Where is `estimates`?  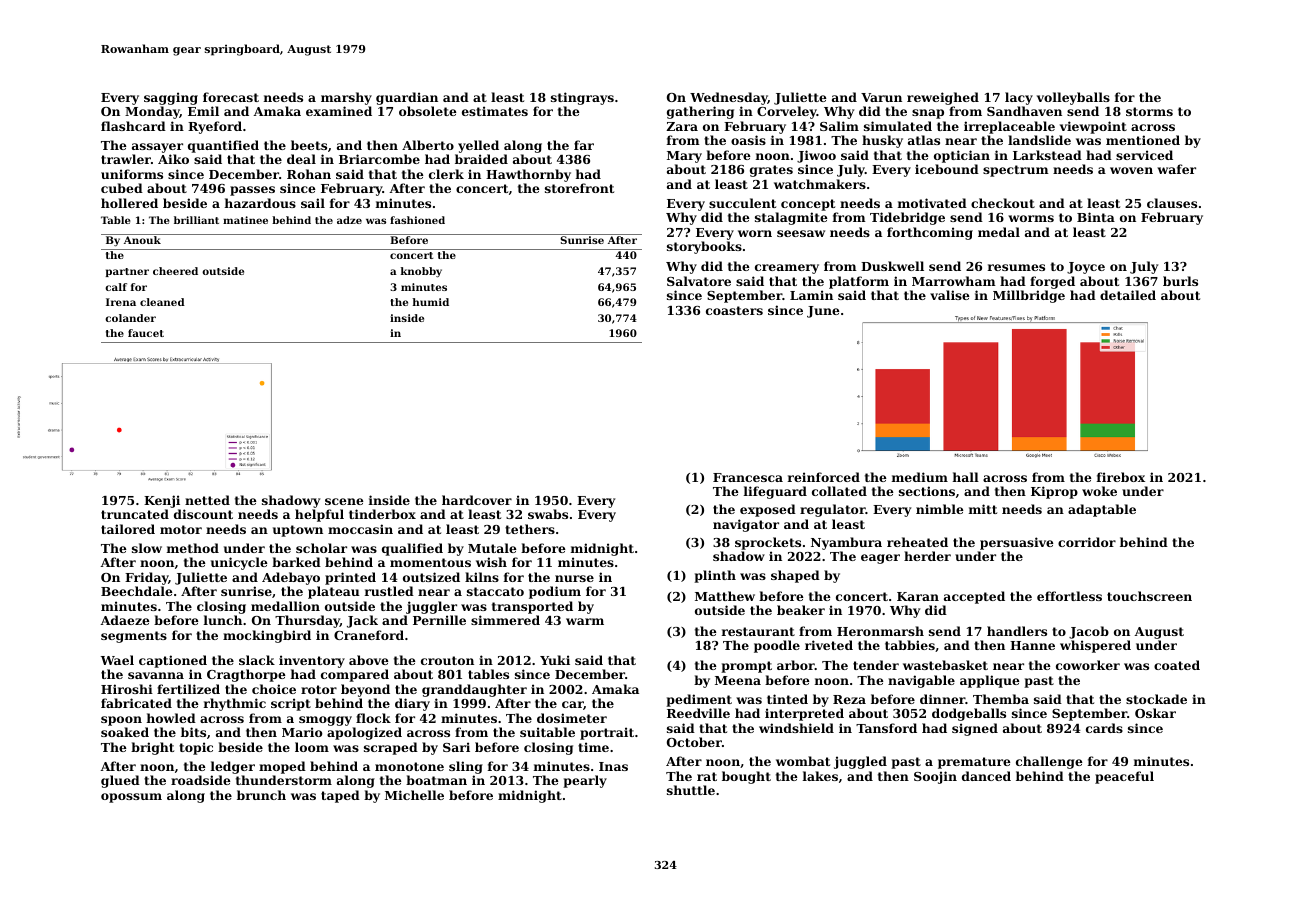
estimates is located at coordinates (495, 111).
